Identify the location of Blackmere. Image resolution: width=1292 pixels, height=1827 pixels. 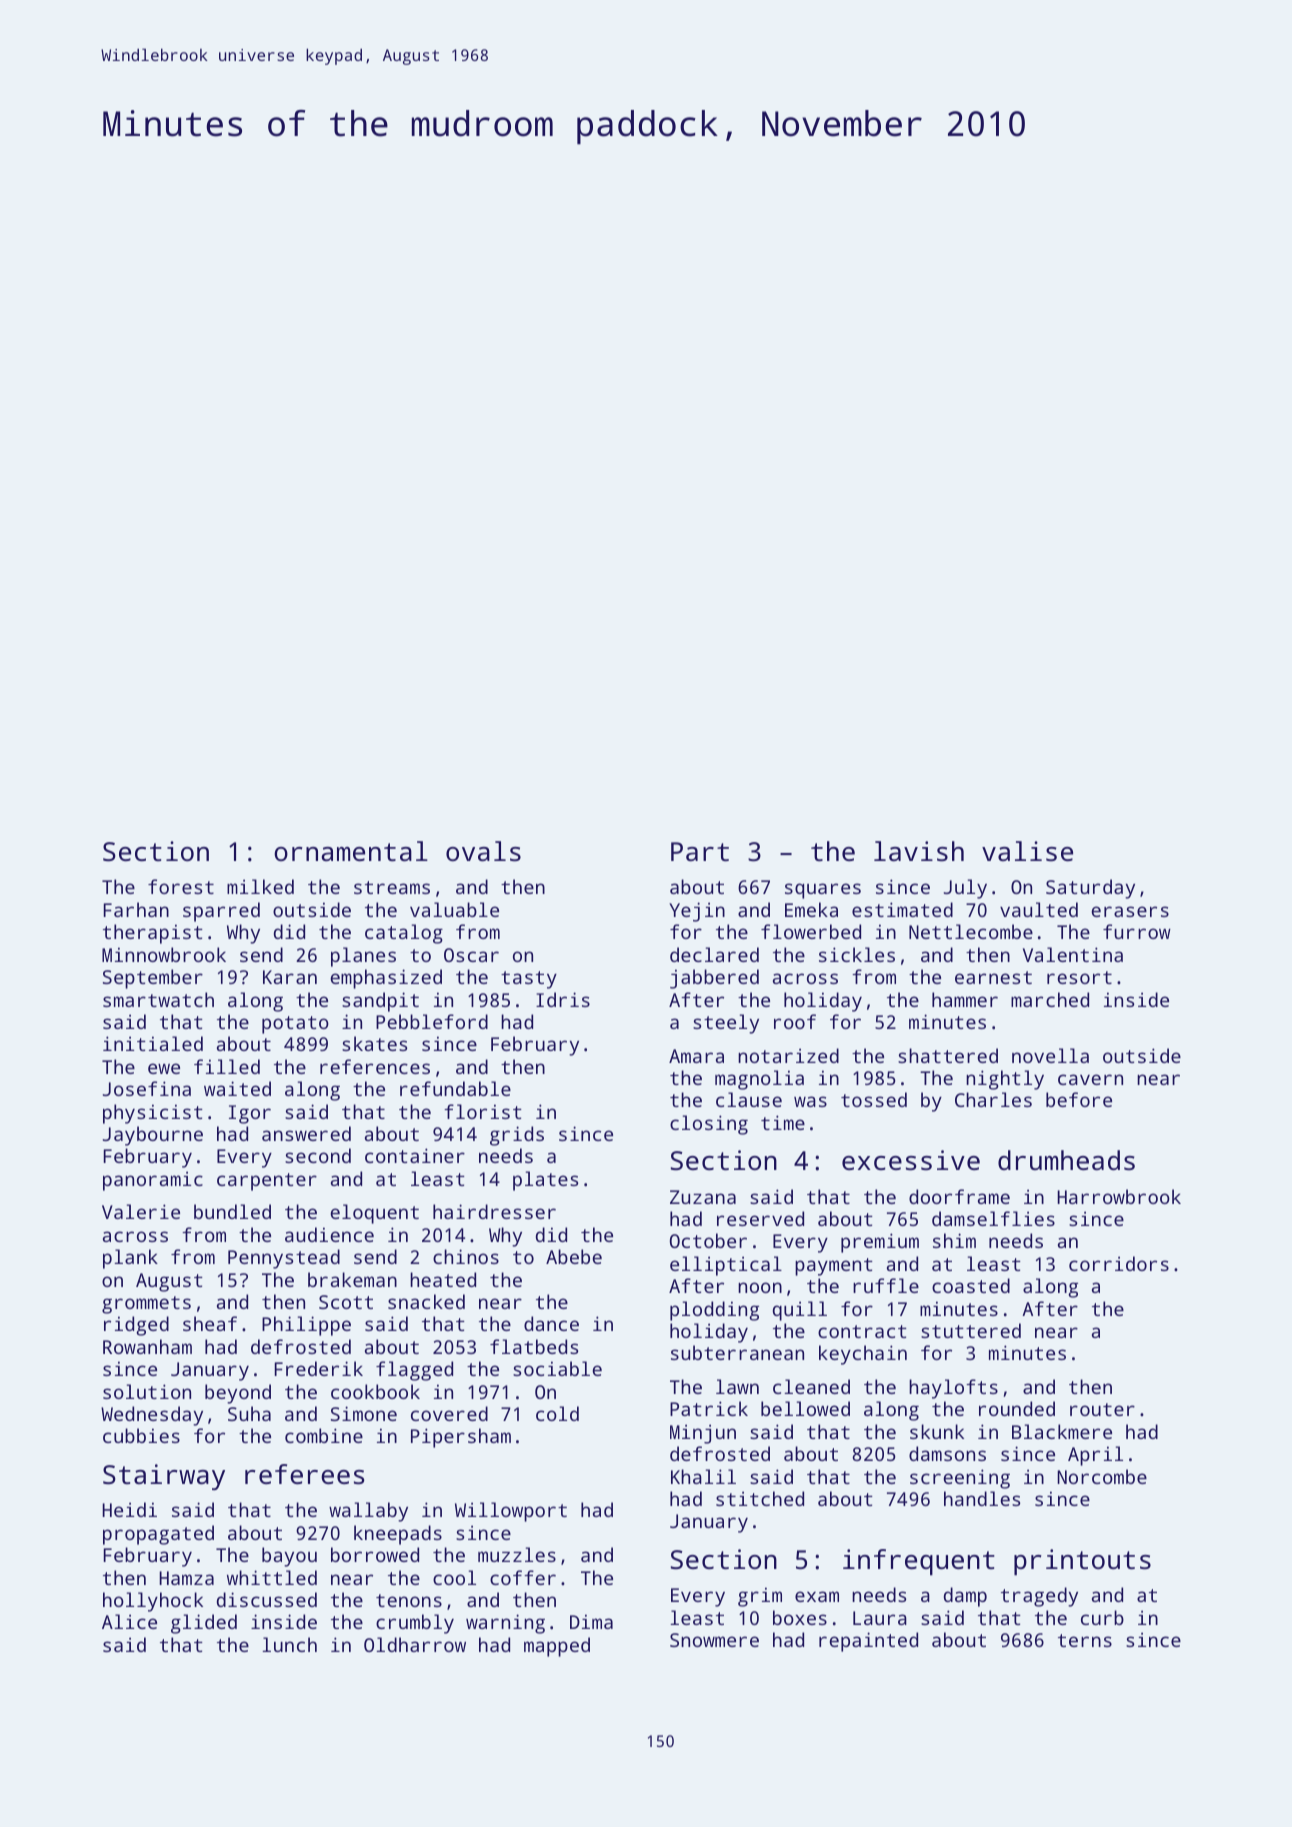
(1062, 1431).
